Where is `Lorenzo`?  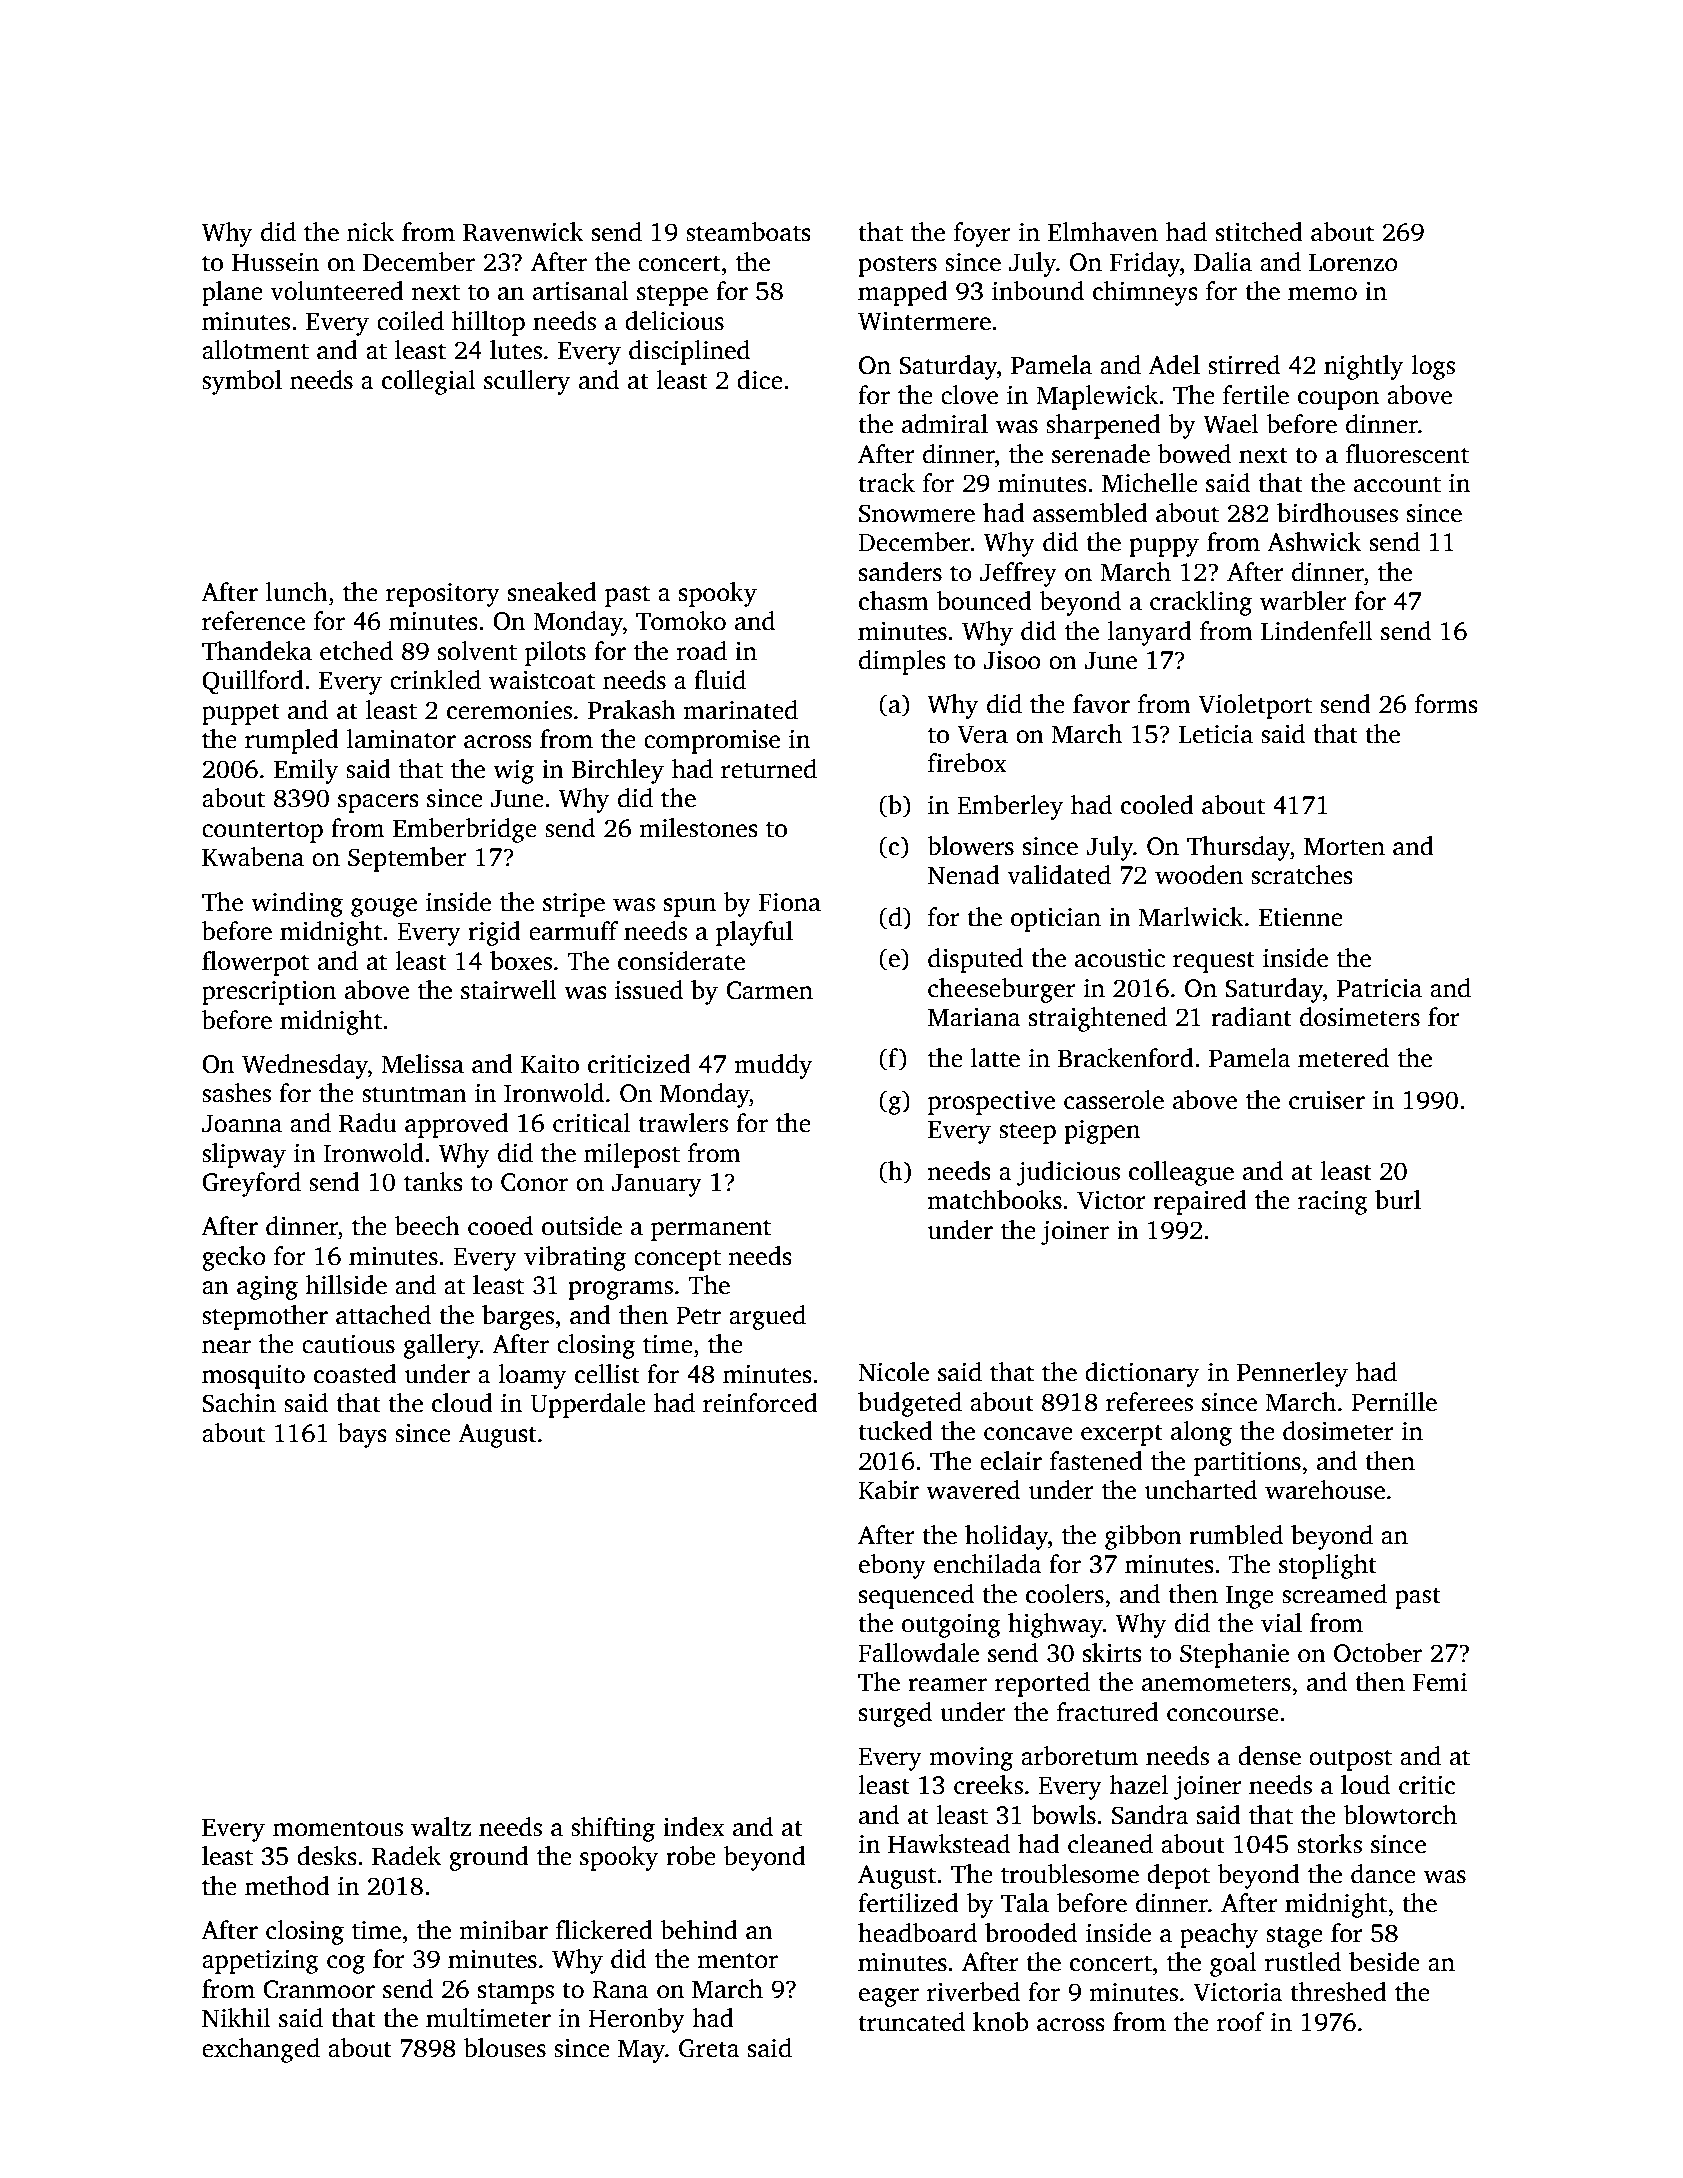
Lorenzo is located at coordinates (1353, 263).
